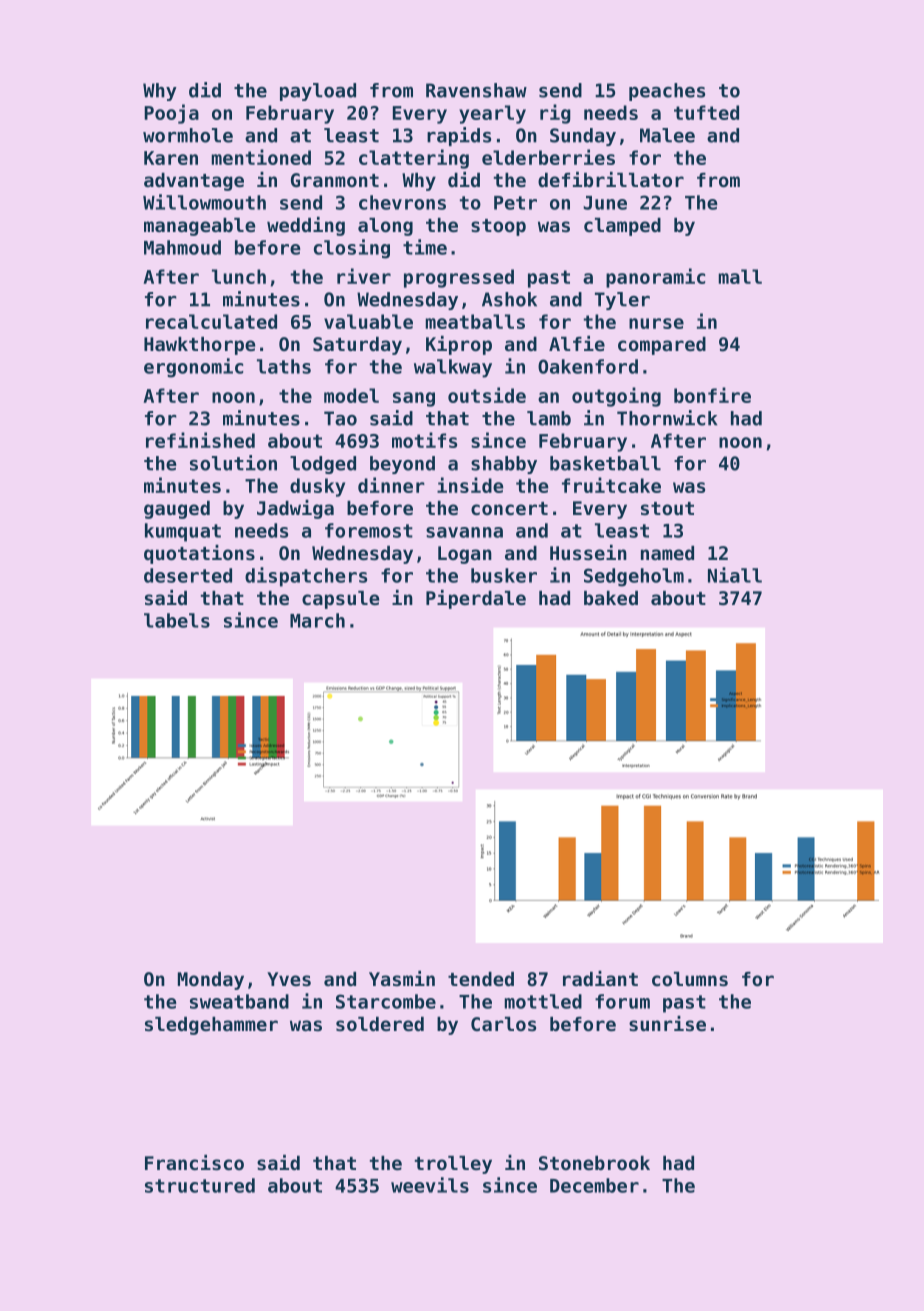 The image size is (924, 1311). What do you see at coordinates (200, 1185) in the screenshot?
I see `structured` at bounding box center [200, 1185].
